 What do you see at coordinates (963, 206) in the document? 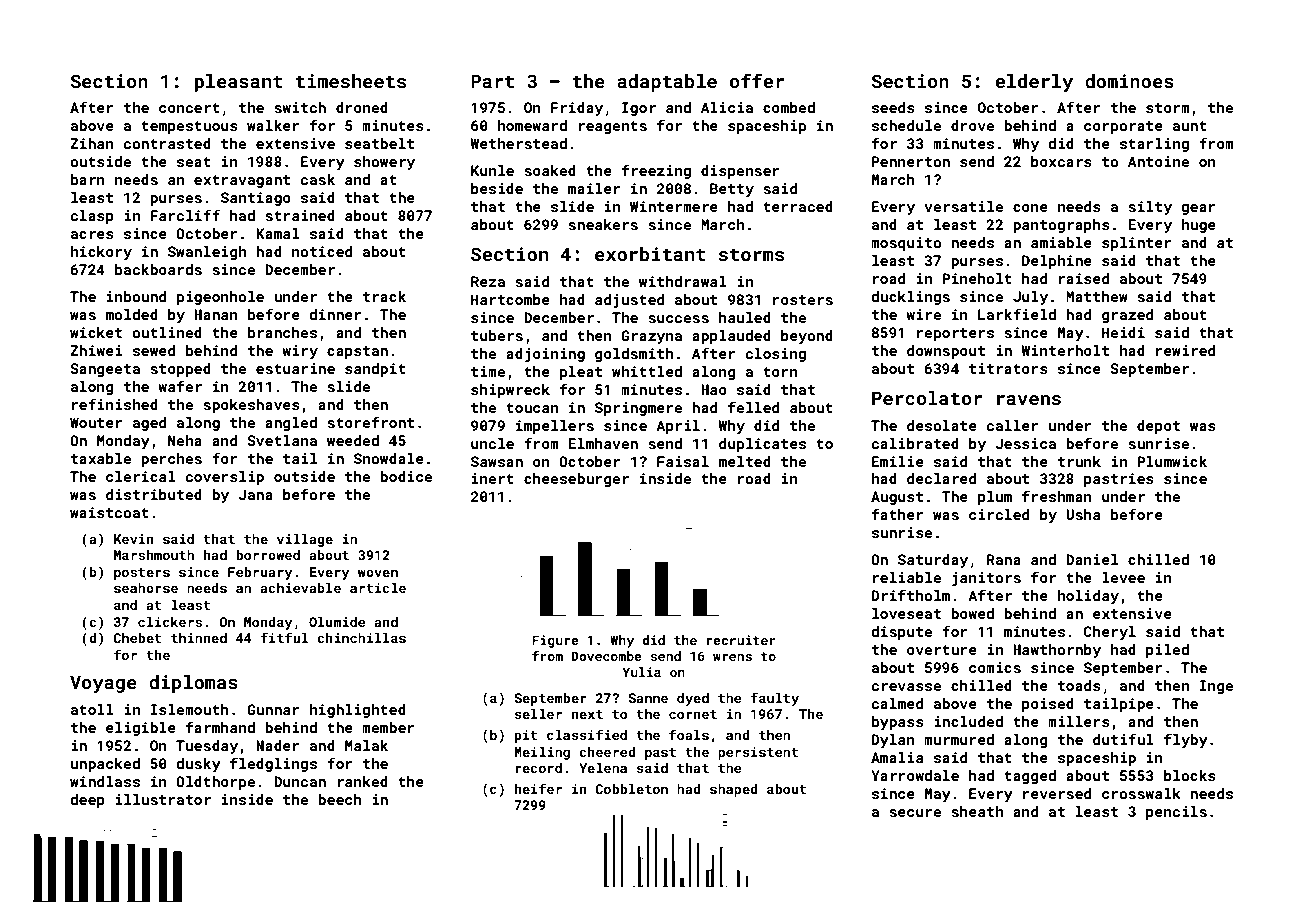
I see `versatile` at bounding box center [963, 206].
